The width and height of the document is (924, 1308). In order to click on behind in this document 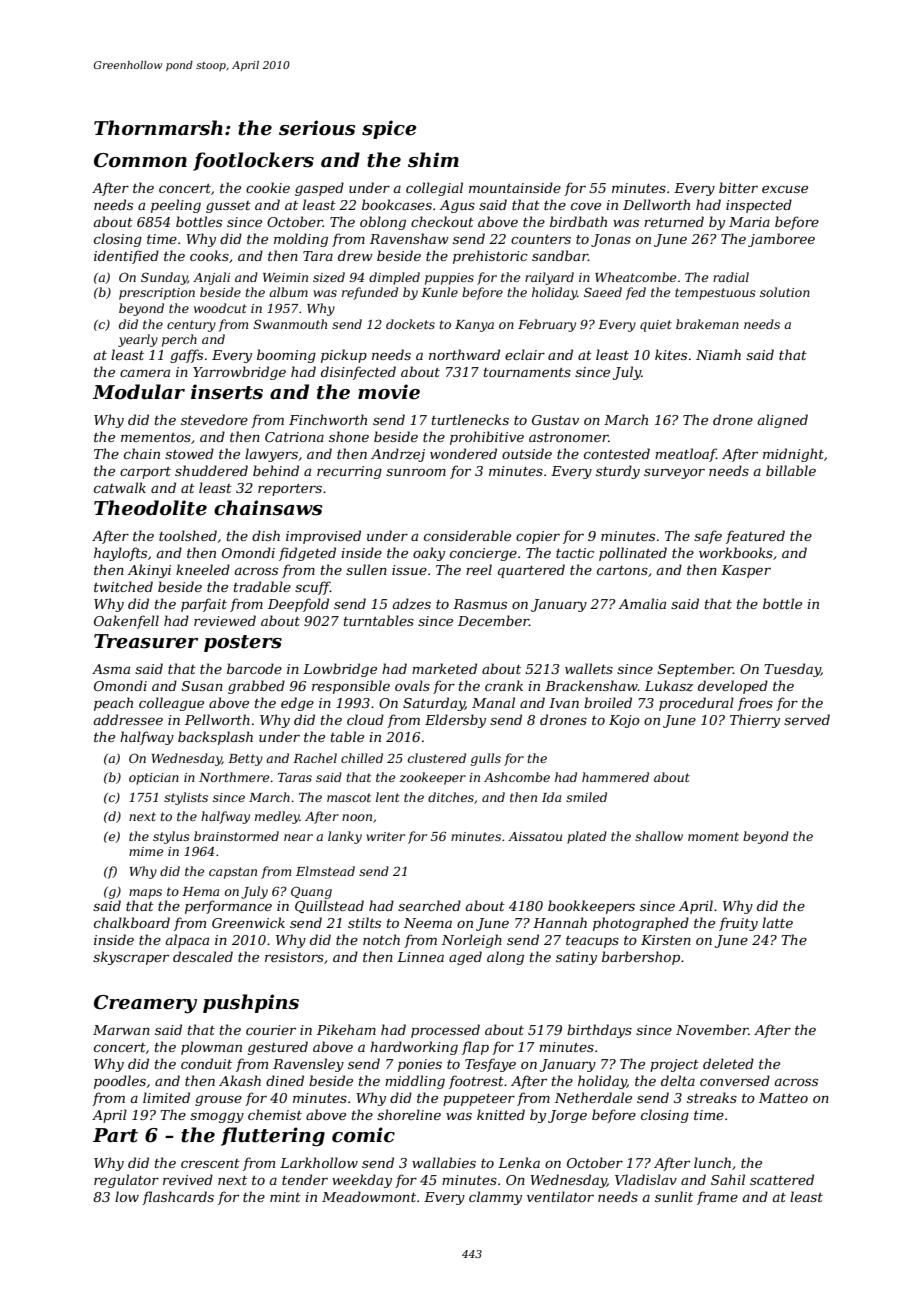, I will do `click(276, 470)`.
